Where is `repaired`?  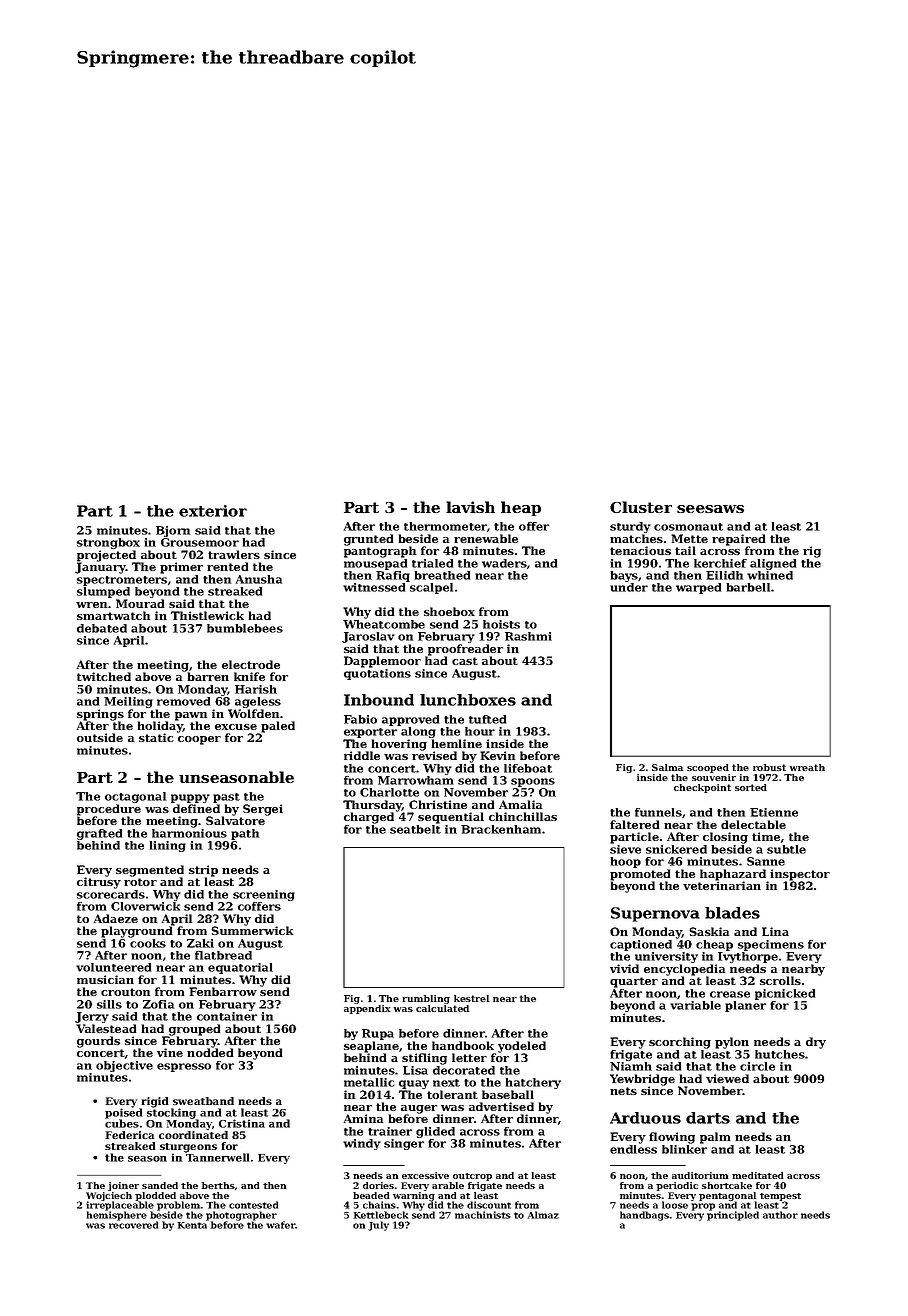
repaired is located at coordinates (739, 540).
